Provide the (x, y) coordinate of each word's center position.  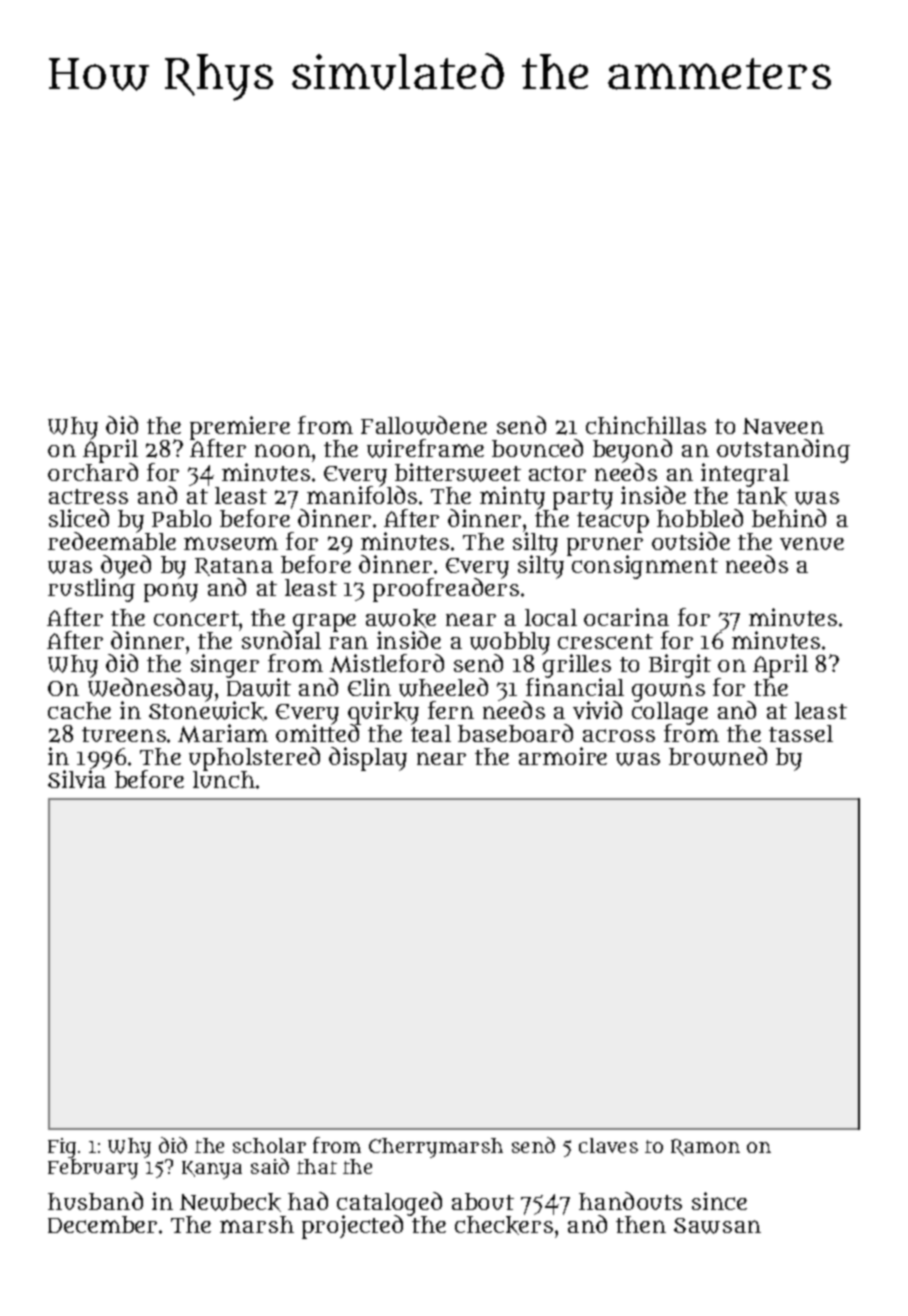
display (368, 759)
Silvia (77, 779)
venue (812, 543)
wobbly (510, 643)
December (102, 1224)
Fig (62, 1148)
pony (171, 592)
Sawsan (717, 1226)
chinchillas (646, 425)
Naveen (783, 426)
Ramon (705, 1147)
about (483, 1201)
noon (283, 450)
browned (718, 756)
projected (352, 1227)
